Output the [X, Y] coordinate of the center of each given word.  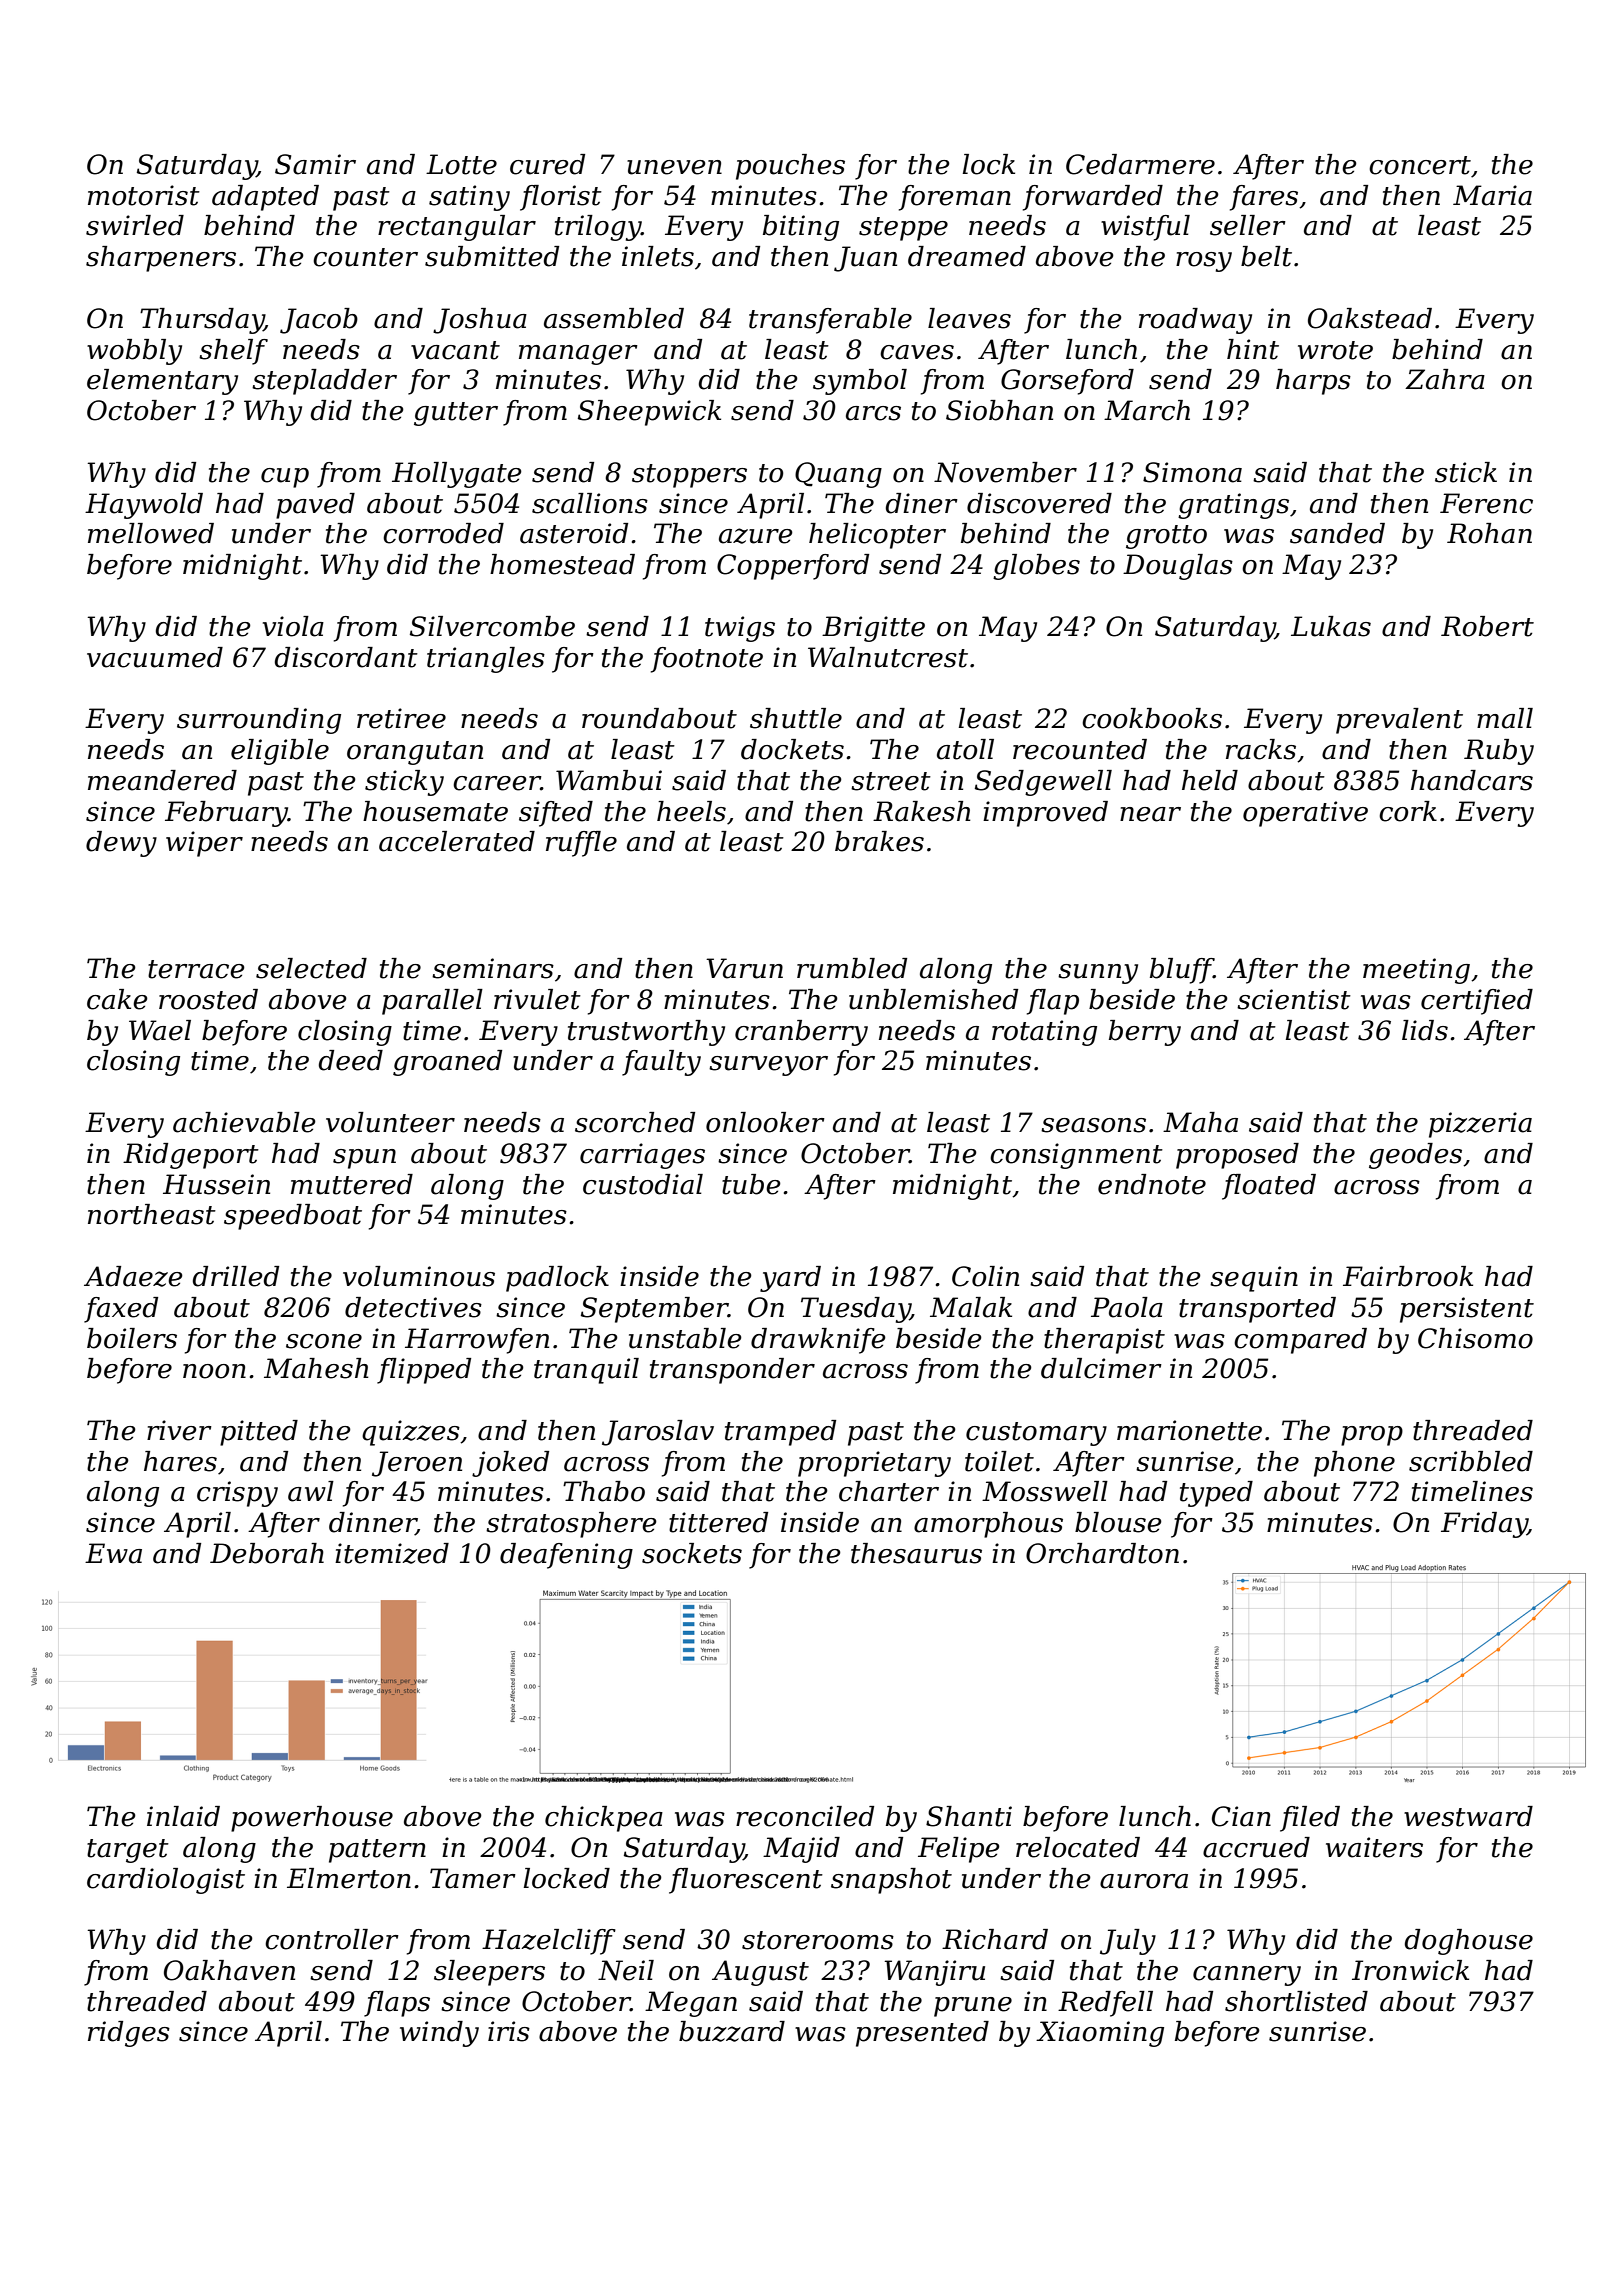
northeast [152, 1214]
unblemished [933, 999]
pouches [790, 167]
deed [351, 1060]
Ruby [1499, 752]
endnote [1152, 1184]
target [128, 1851]
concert [1420, 165]
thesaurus [916, 1553]
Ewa [113, 1553]
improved [1045, 814]
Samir [315, 164]
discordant [346, 657]
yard [790, 1279]
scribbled [1471, 1461]
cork [1408, 811]
